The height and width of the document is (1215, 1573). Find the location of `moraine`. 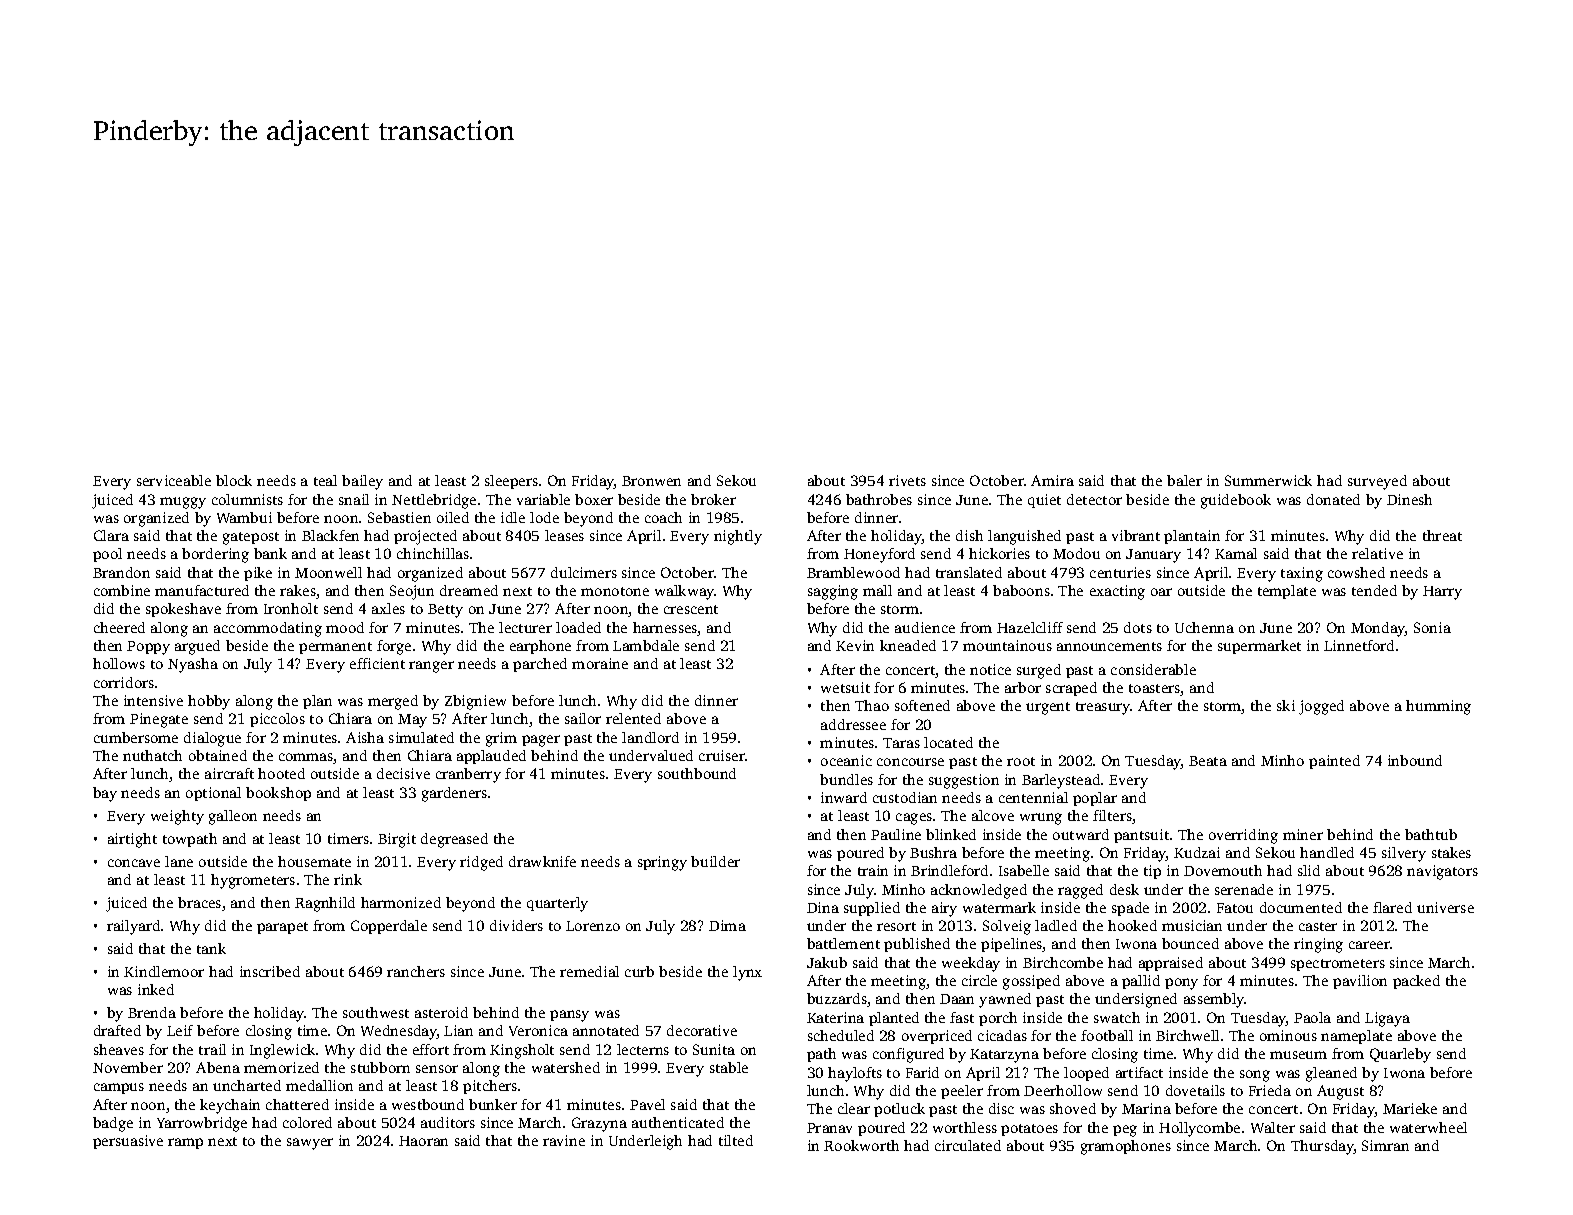

moraine is located at coordinates (600, 663).
